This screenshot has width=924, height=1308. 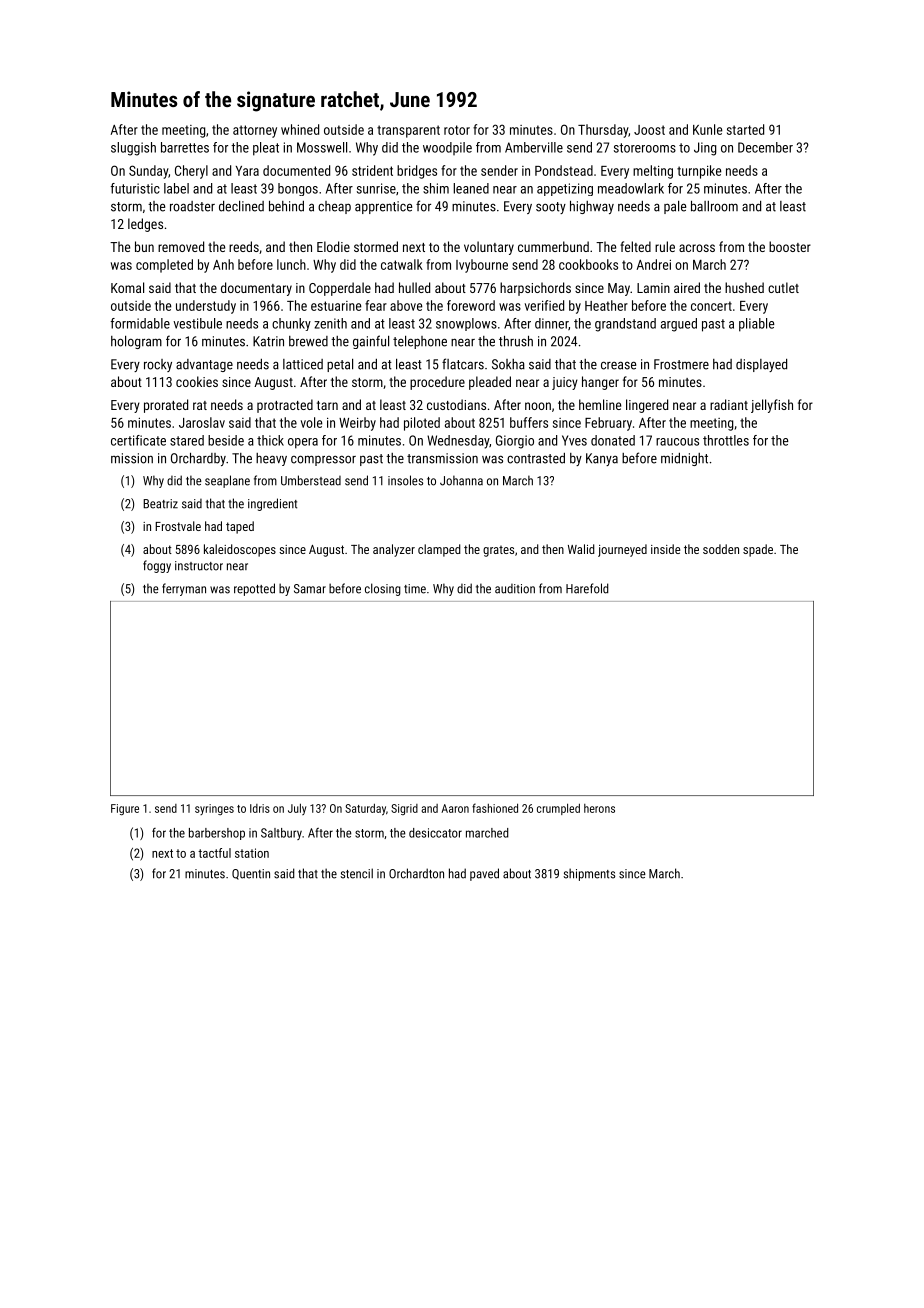 I want to click on Beatriz, so click(x=160, y=504).
